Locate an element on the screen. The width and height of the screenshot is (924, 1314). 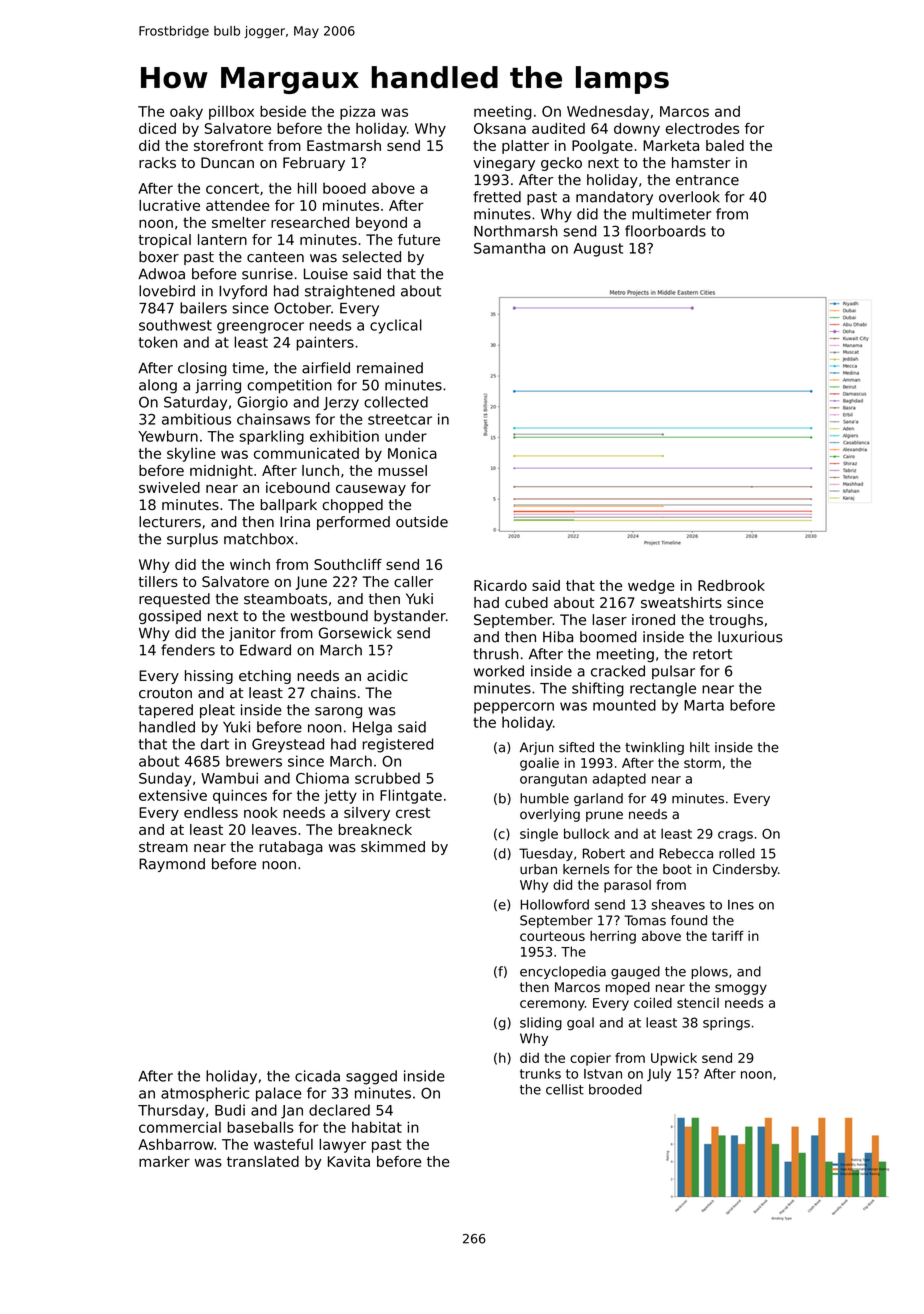
mandatory is located at coordinates (614, 198).
